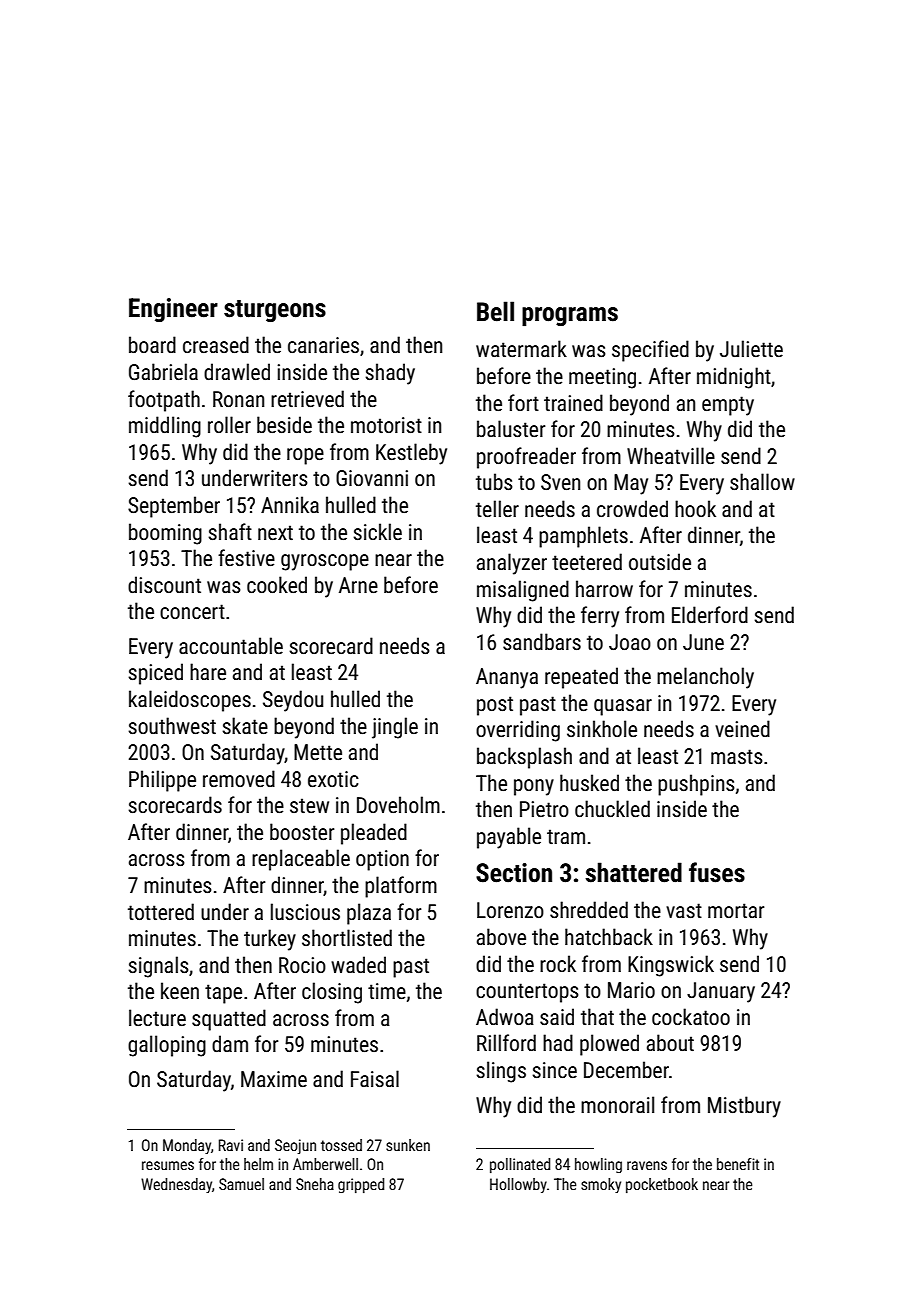 Image resolution: width=924 pixels, height=1314 pixels. What do you see at coordinates (742, 729) in the screenshot?
I see `veined` at bounding box center [742, 729].
